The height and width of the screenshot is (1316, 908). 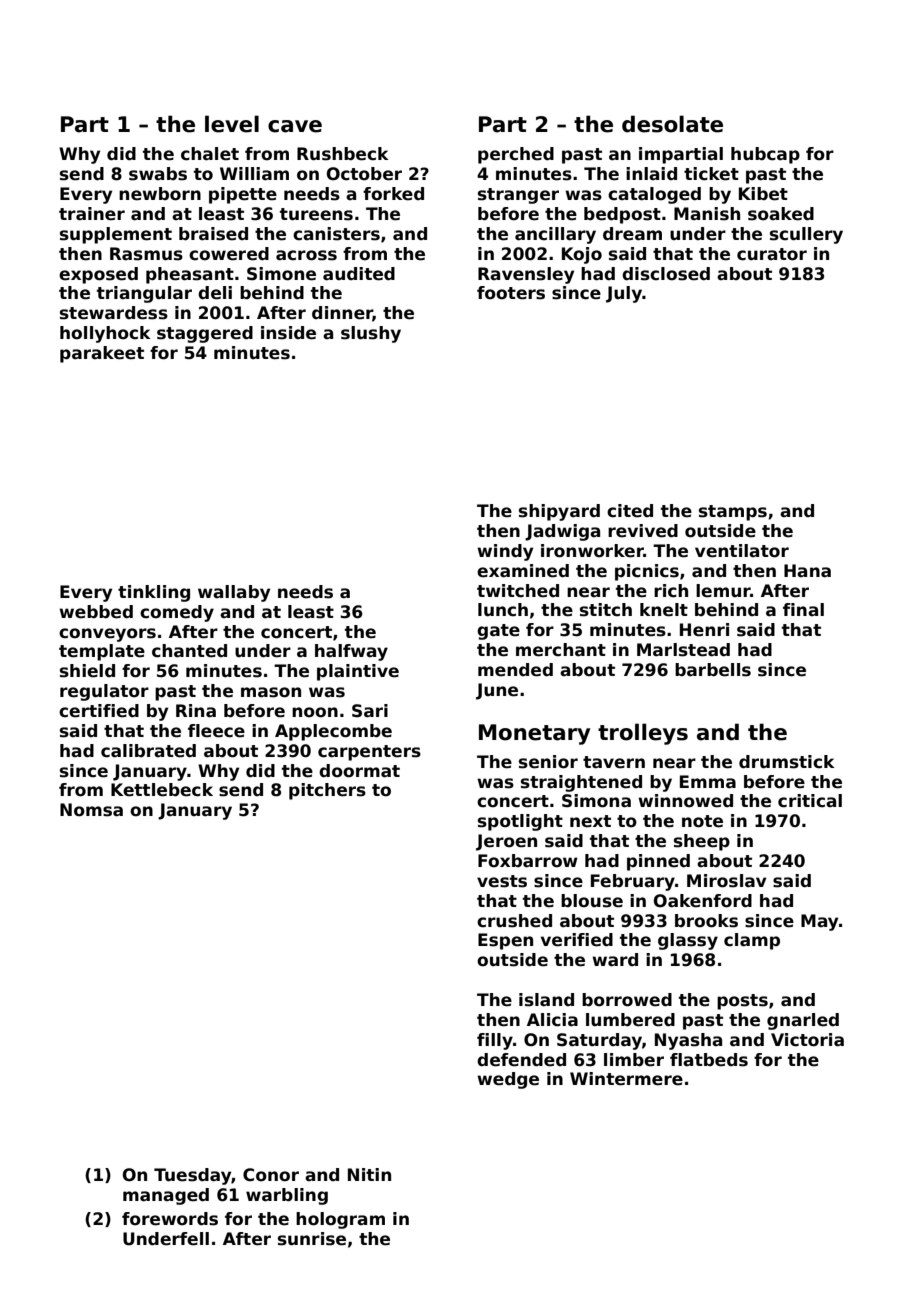 I want to click on footers, so click(x=511, y=293).
